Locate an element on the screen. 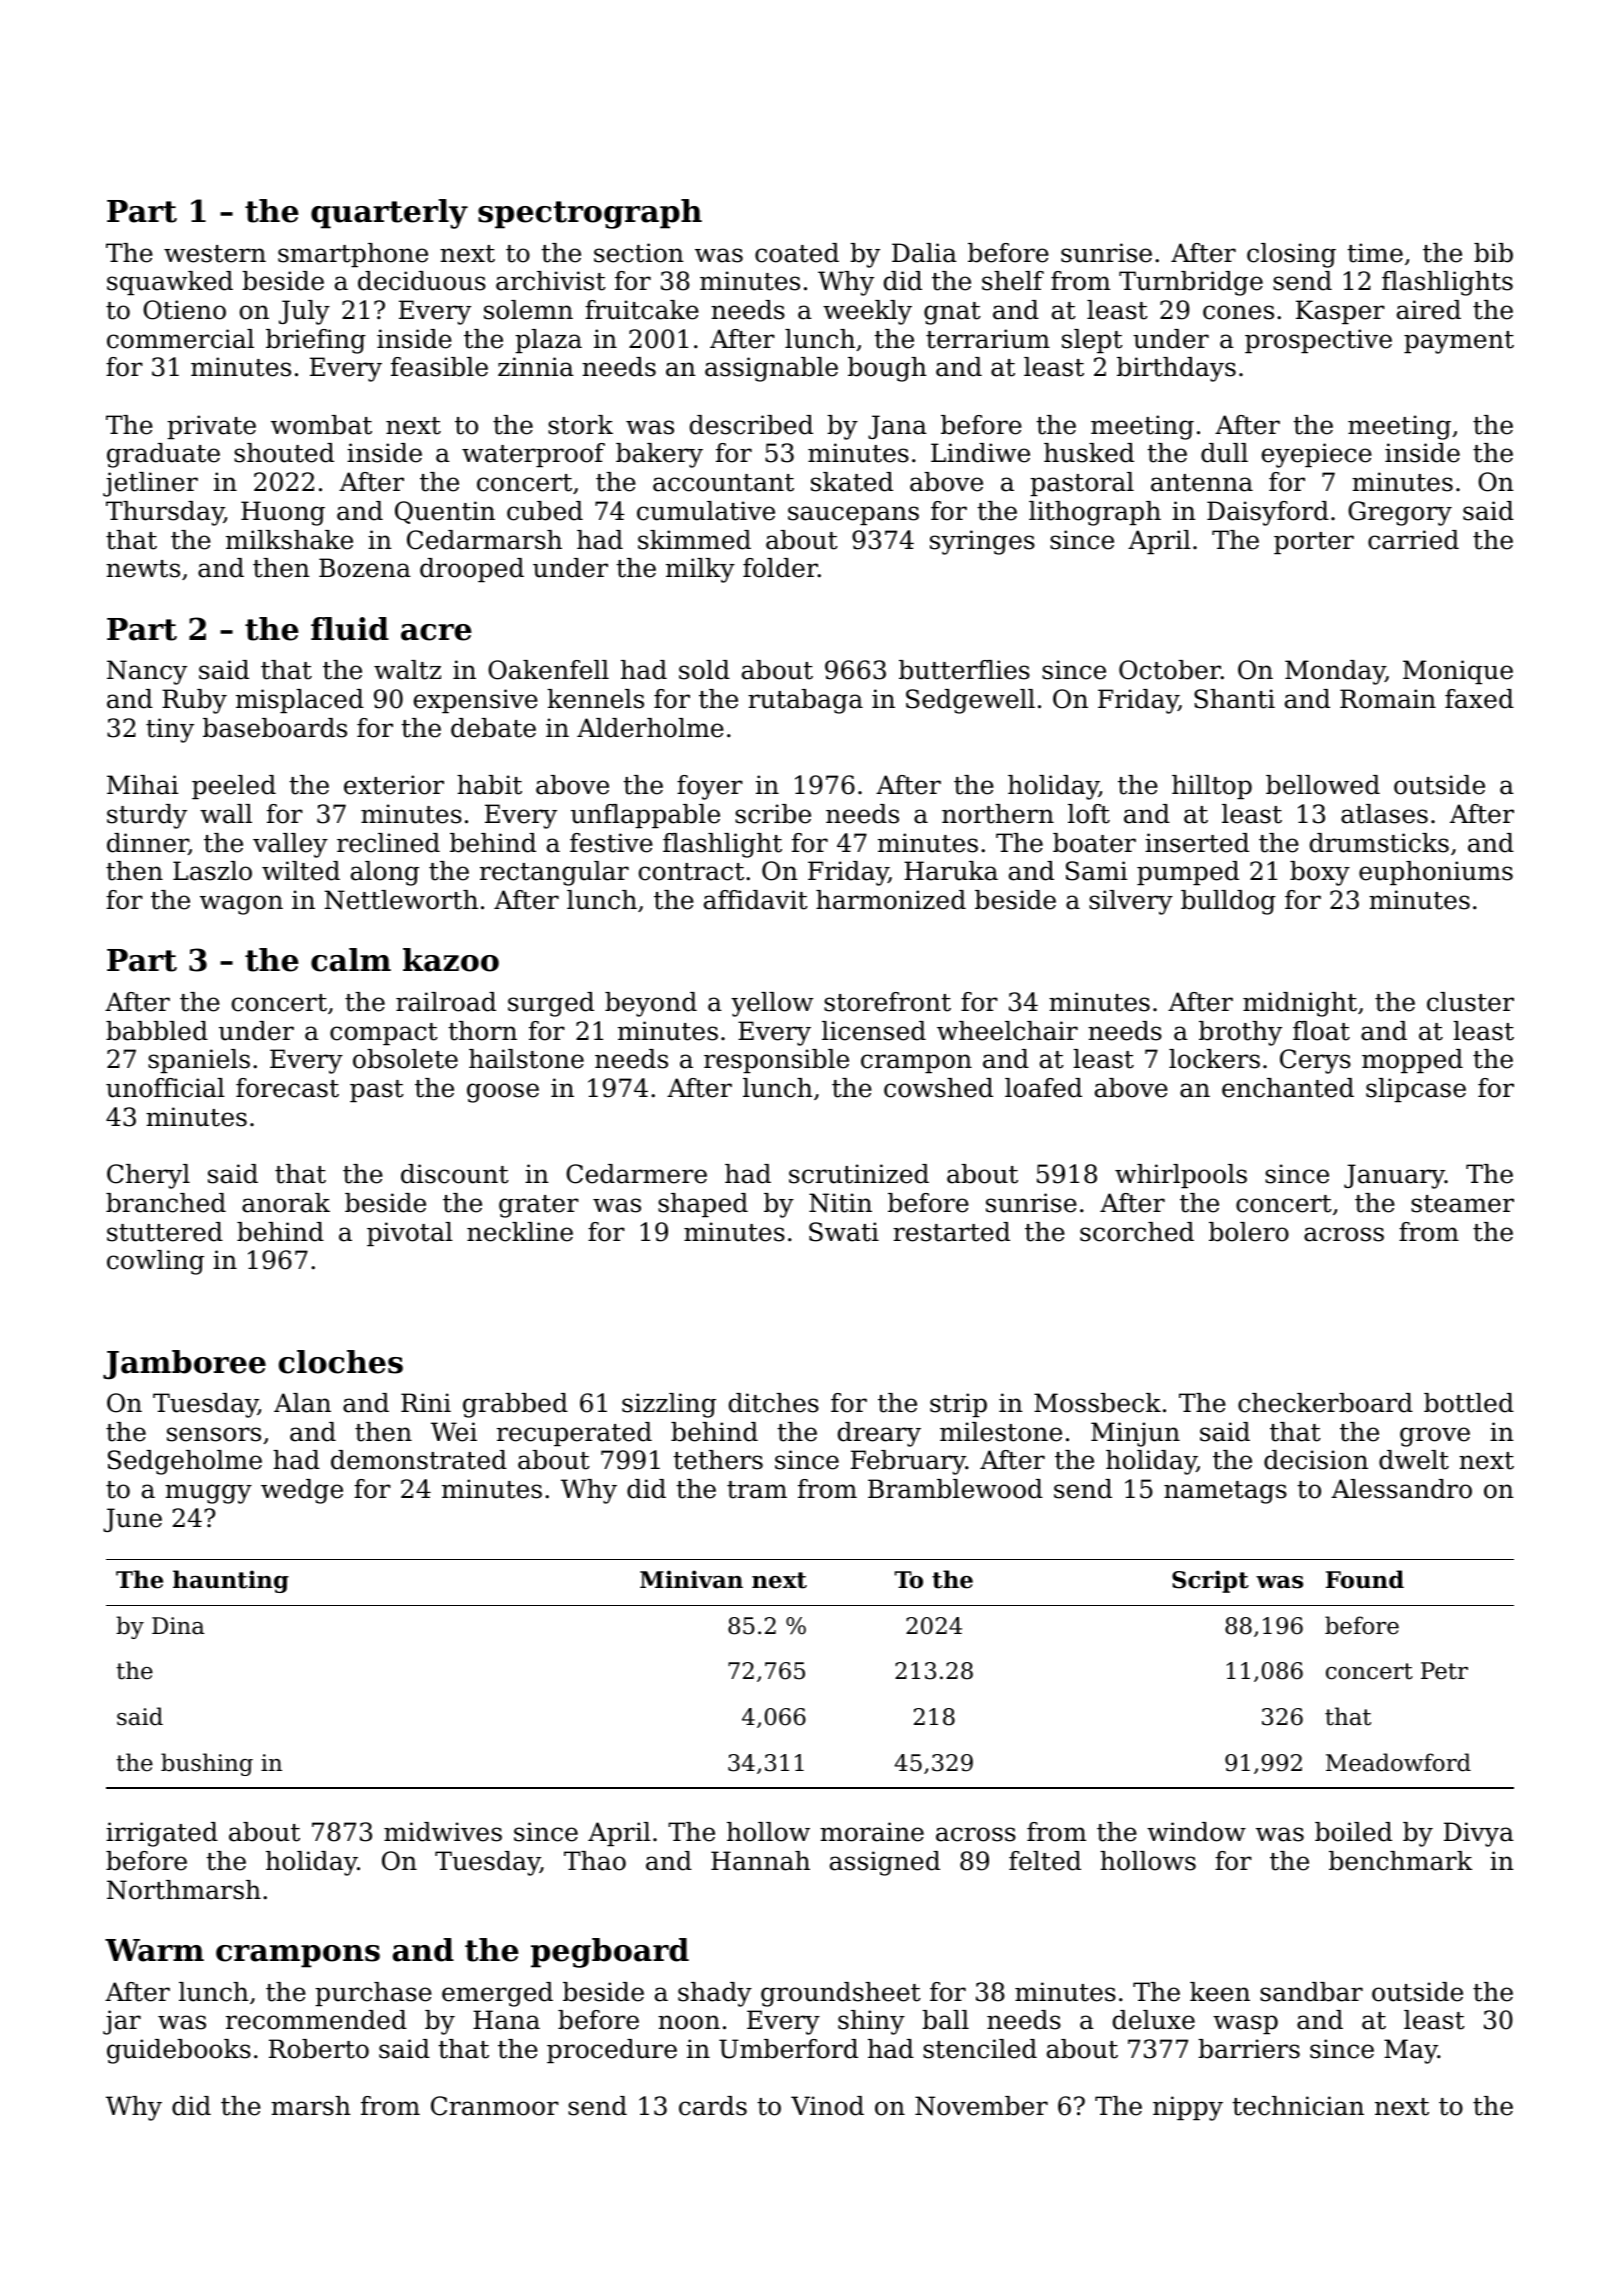  time is located at coordinates (1375, 253).
